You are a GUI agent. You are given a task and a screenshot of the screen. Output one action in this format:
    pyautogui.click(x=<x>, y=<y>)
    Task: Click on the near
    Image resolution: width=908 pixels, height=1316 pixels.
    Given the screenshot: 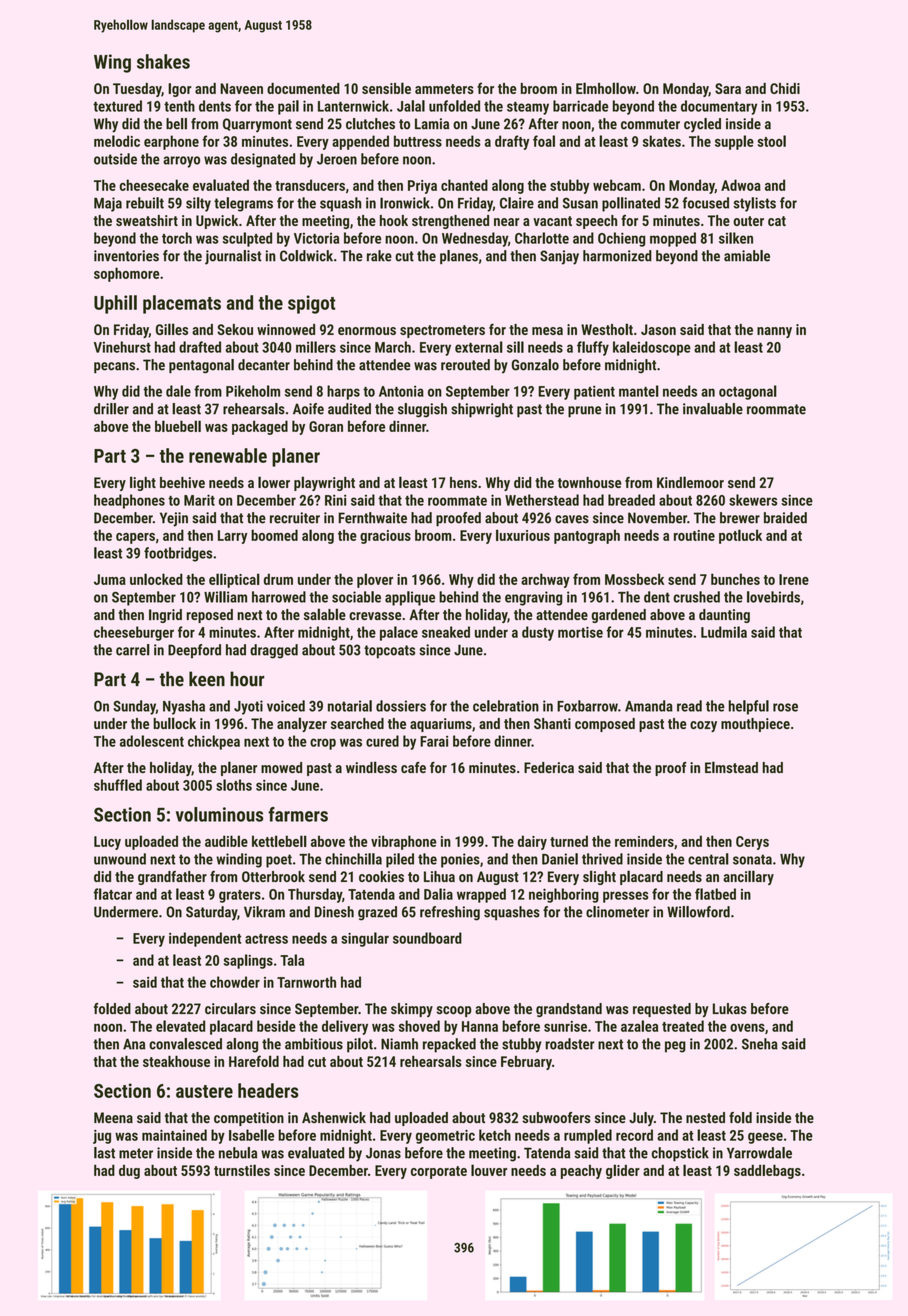 What is the action you would take?
    pyautogui.click(x=506, y=222)
